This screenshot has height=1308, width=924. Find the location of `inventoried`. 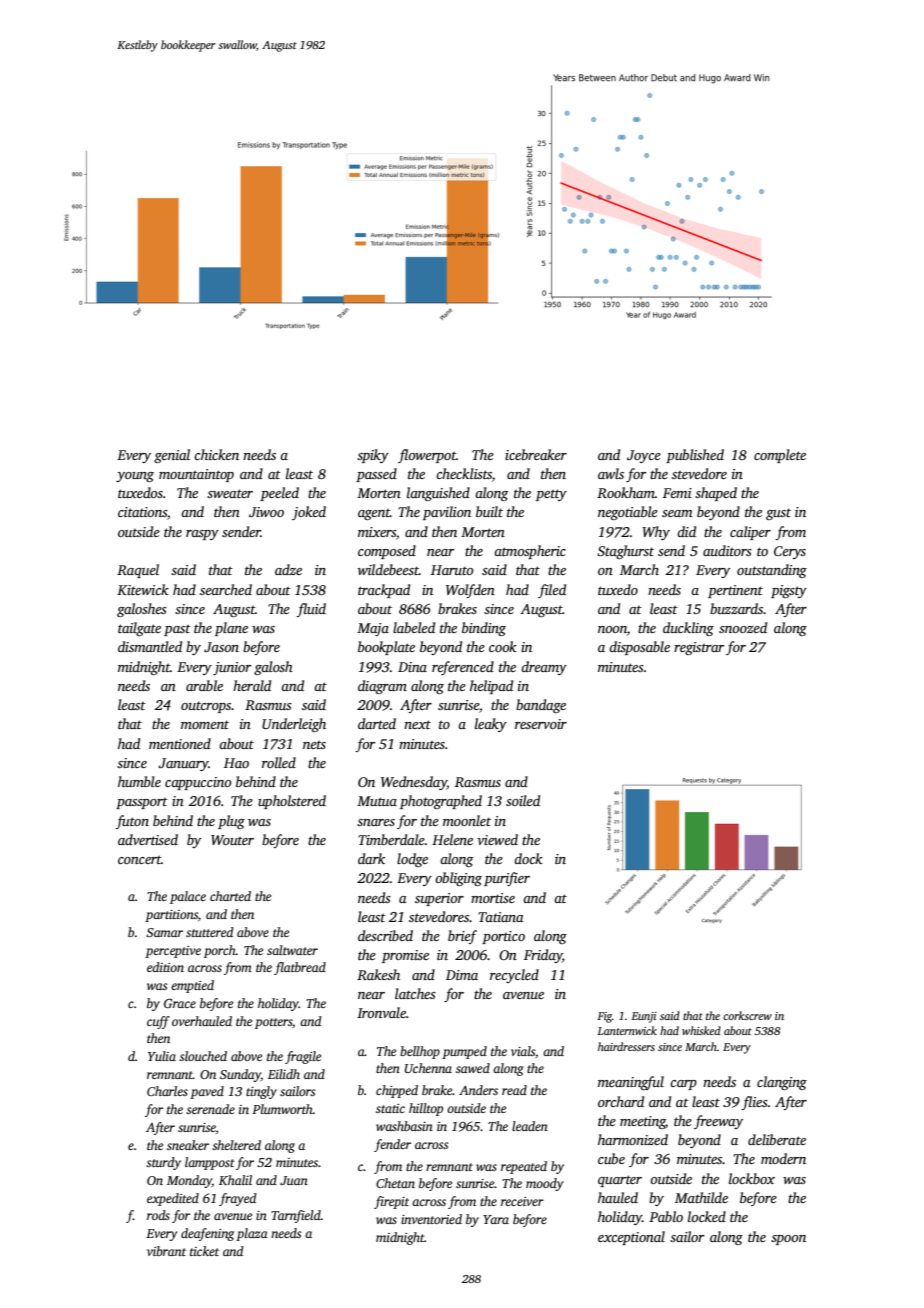

inventoried is located at coordinates (431, 1219).
